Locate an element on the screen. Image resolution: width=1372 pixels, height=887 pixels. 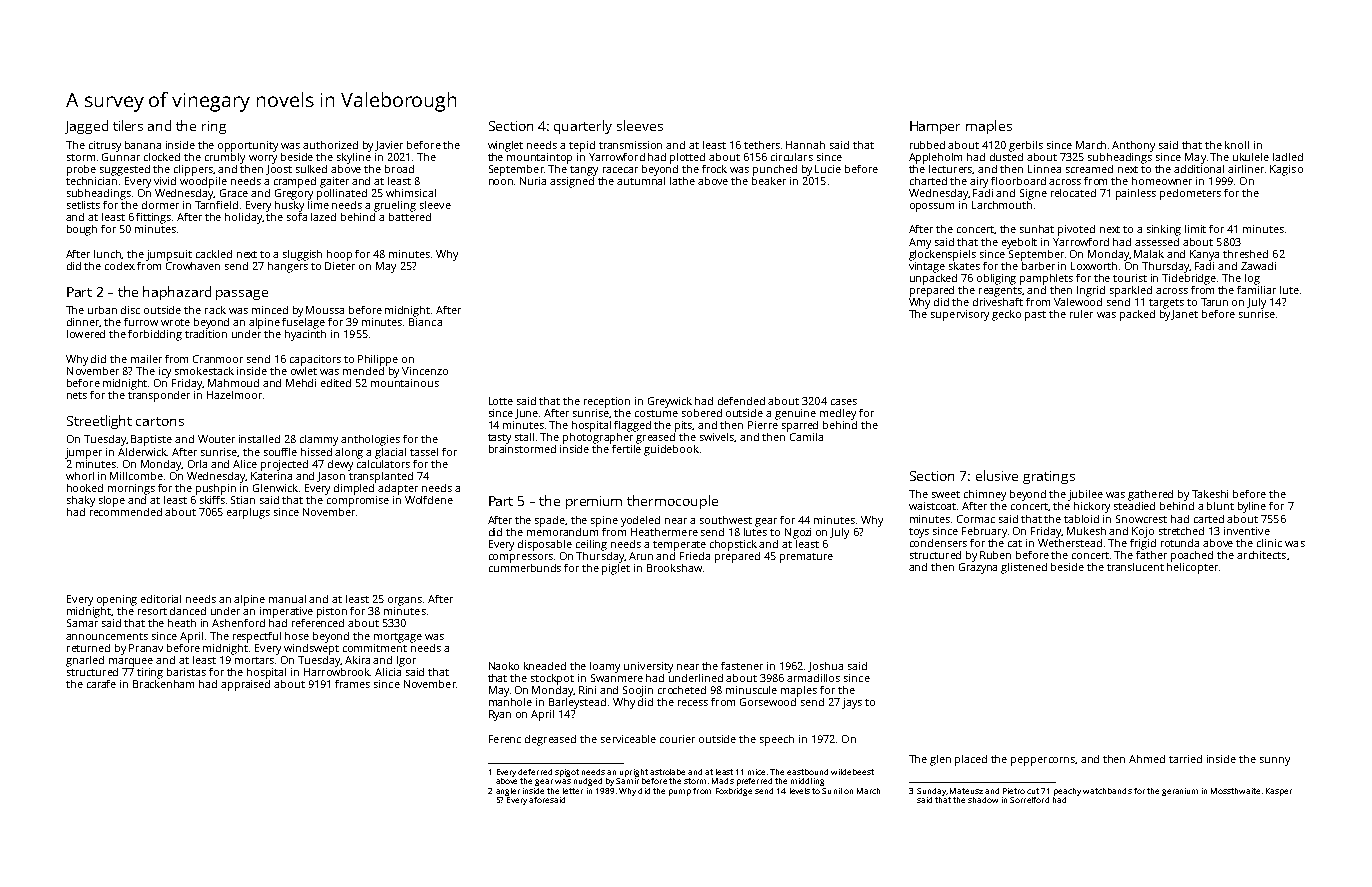
Anthony is located at coordinates (1133, 146).
